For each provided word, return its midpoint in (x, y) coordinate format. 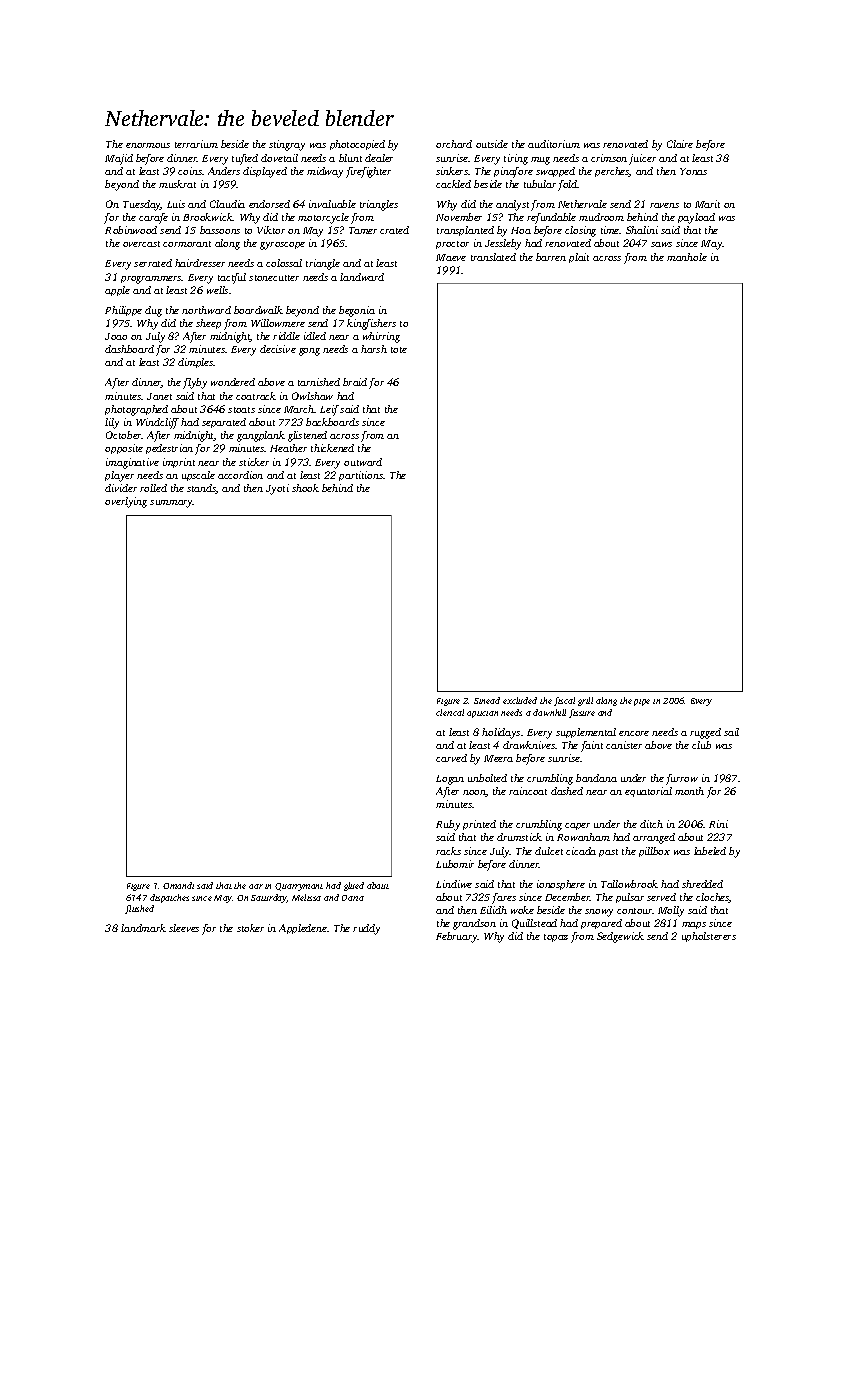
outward (363, 462)
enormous (148, 145)
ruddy (366, 929)
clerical (450, 712)
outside (492, 144)
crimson (609, 158)
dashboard (129, 349)
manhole (687, 257)
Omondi (178, 885)
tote (399, 350)
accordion (240, 475)
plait (579, 258)
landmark (143, 928)
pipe (642, 702)
